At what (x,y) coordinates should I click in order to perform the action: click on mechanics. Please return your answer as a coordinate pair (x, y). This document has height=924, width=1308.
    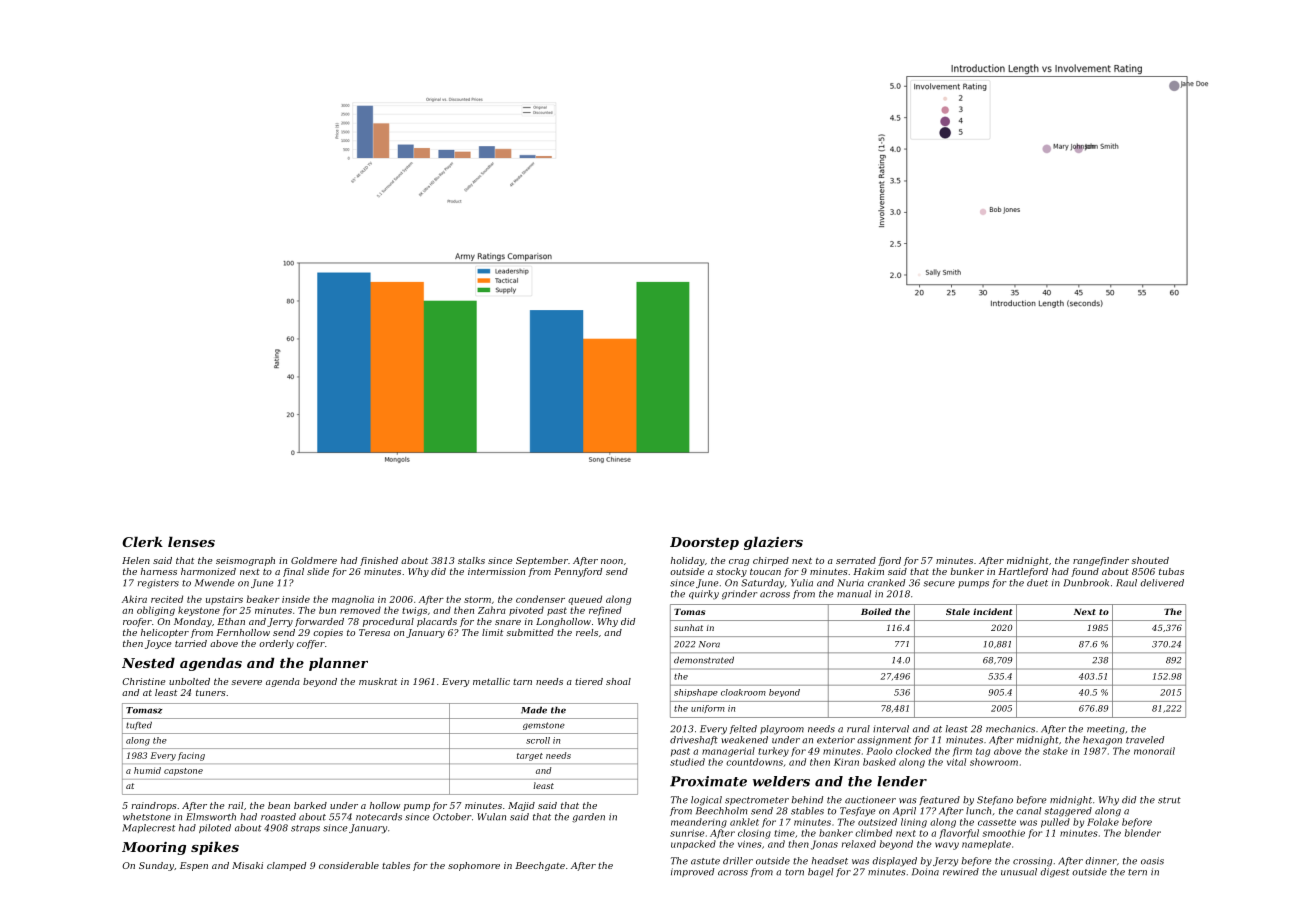
    Looking at the image, I should click on (1010, 729).
